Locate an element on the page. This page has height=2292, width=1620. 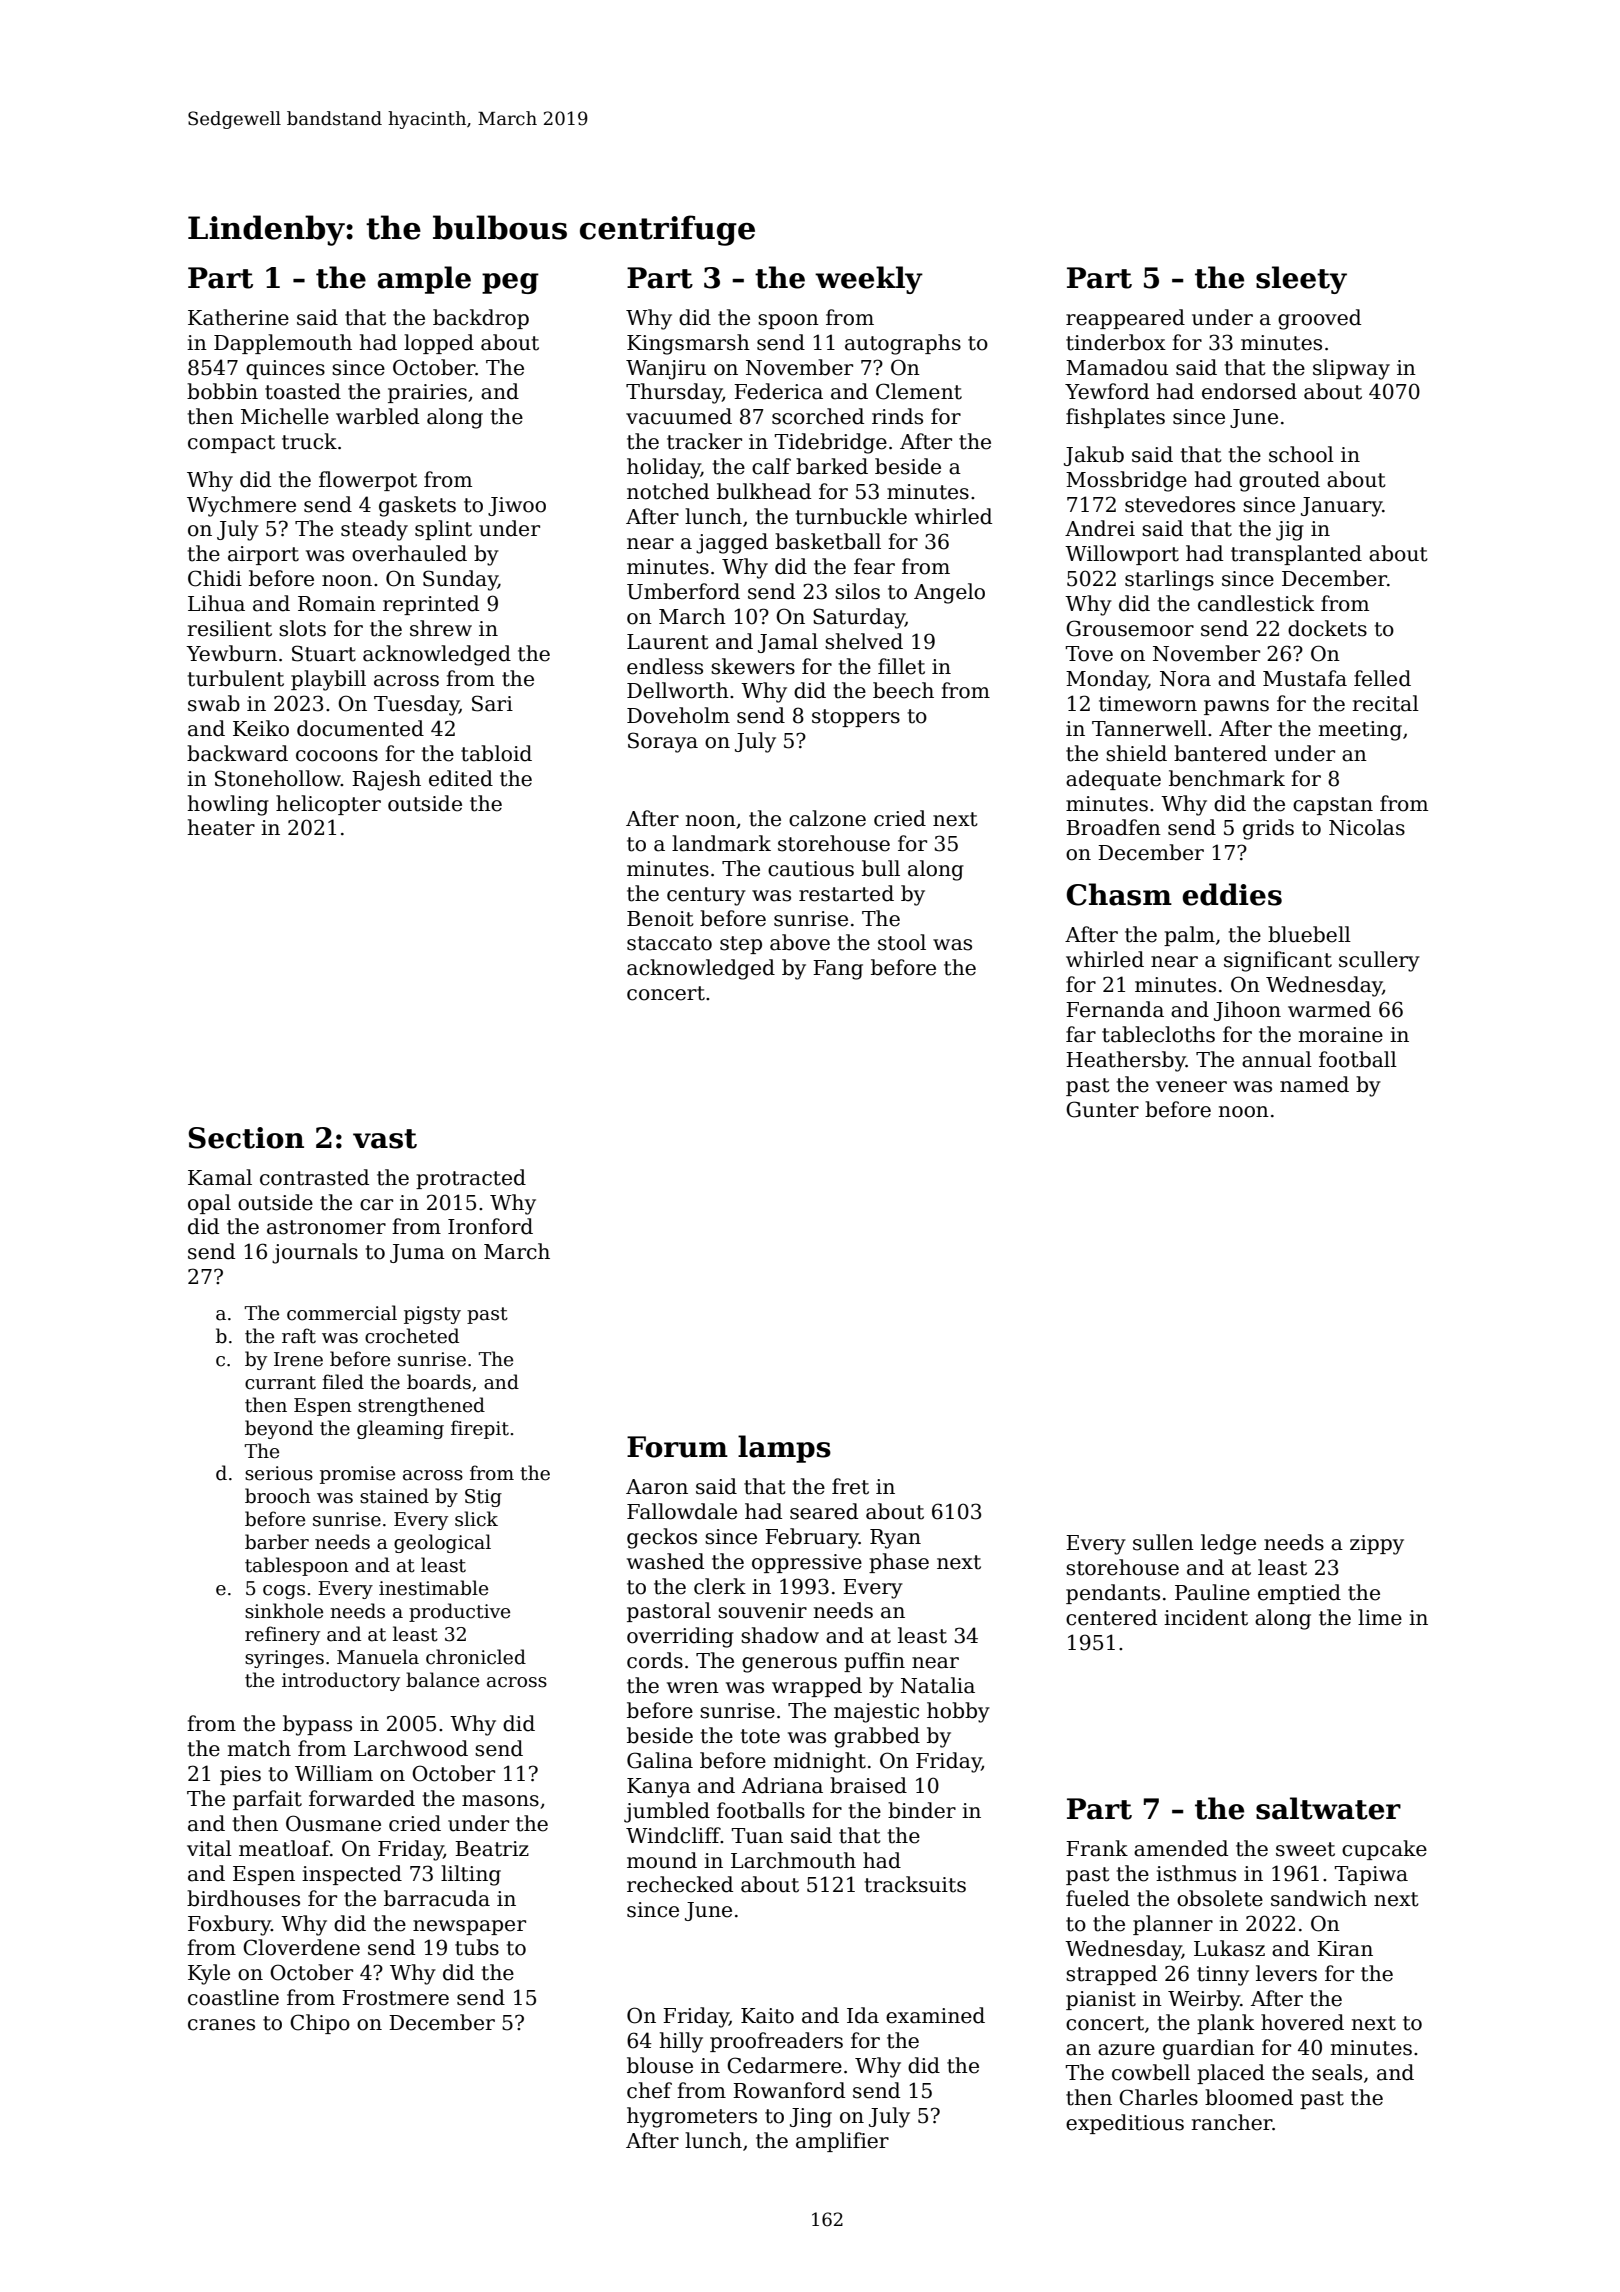
Larchmouth is located at coordinates (793, 1860).
